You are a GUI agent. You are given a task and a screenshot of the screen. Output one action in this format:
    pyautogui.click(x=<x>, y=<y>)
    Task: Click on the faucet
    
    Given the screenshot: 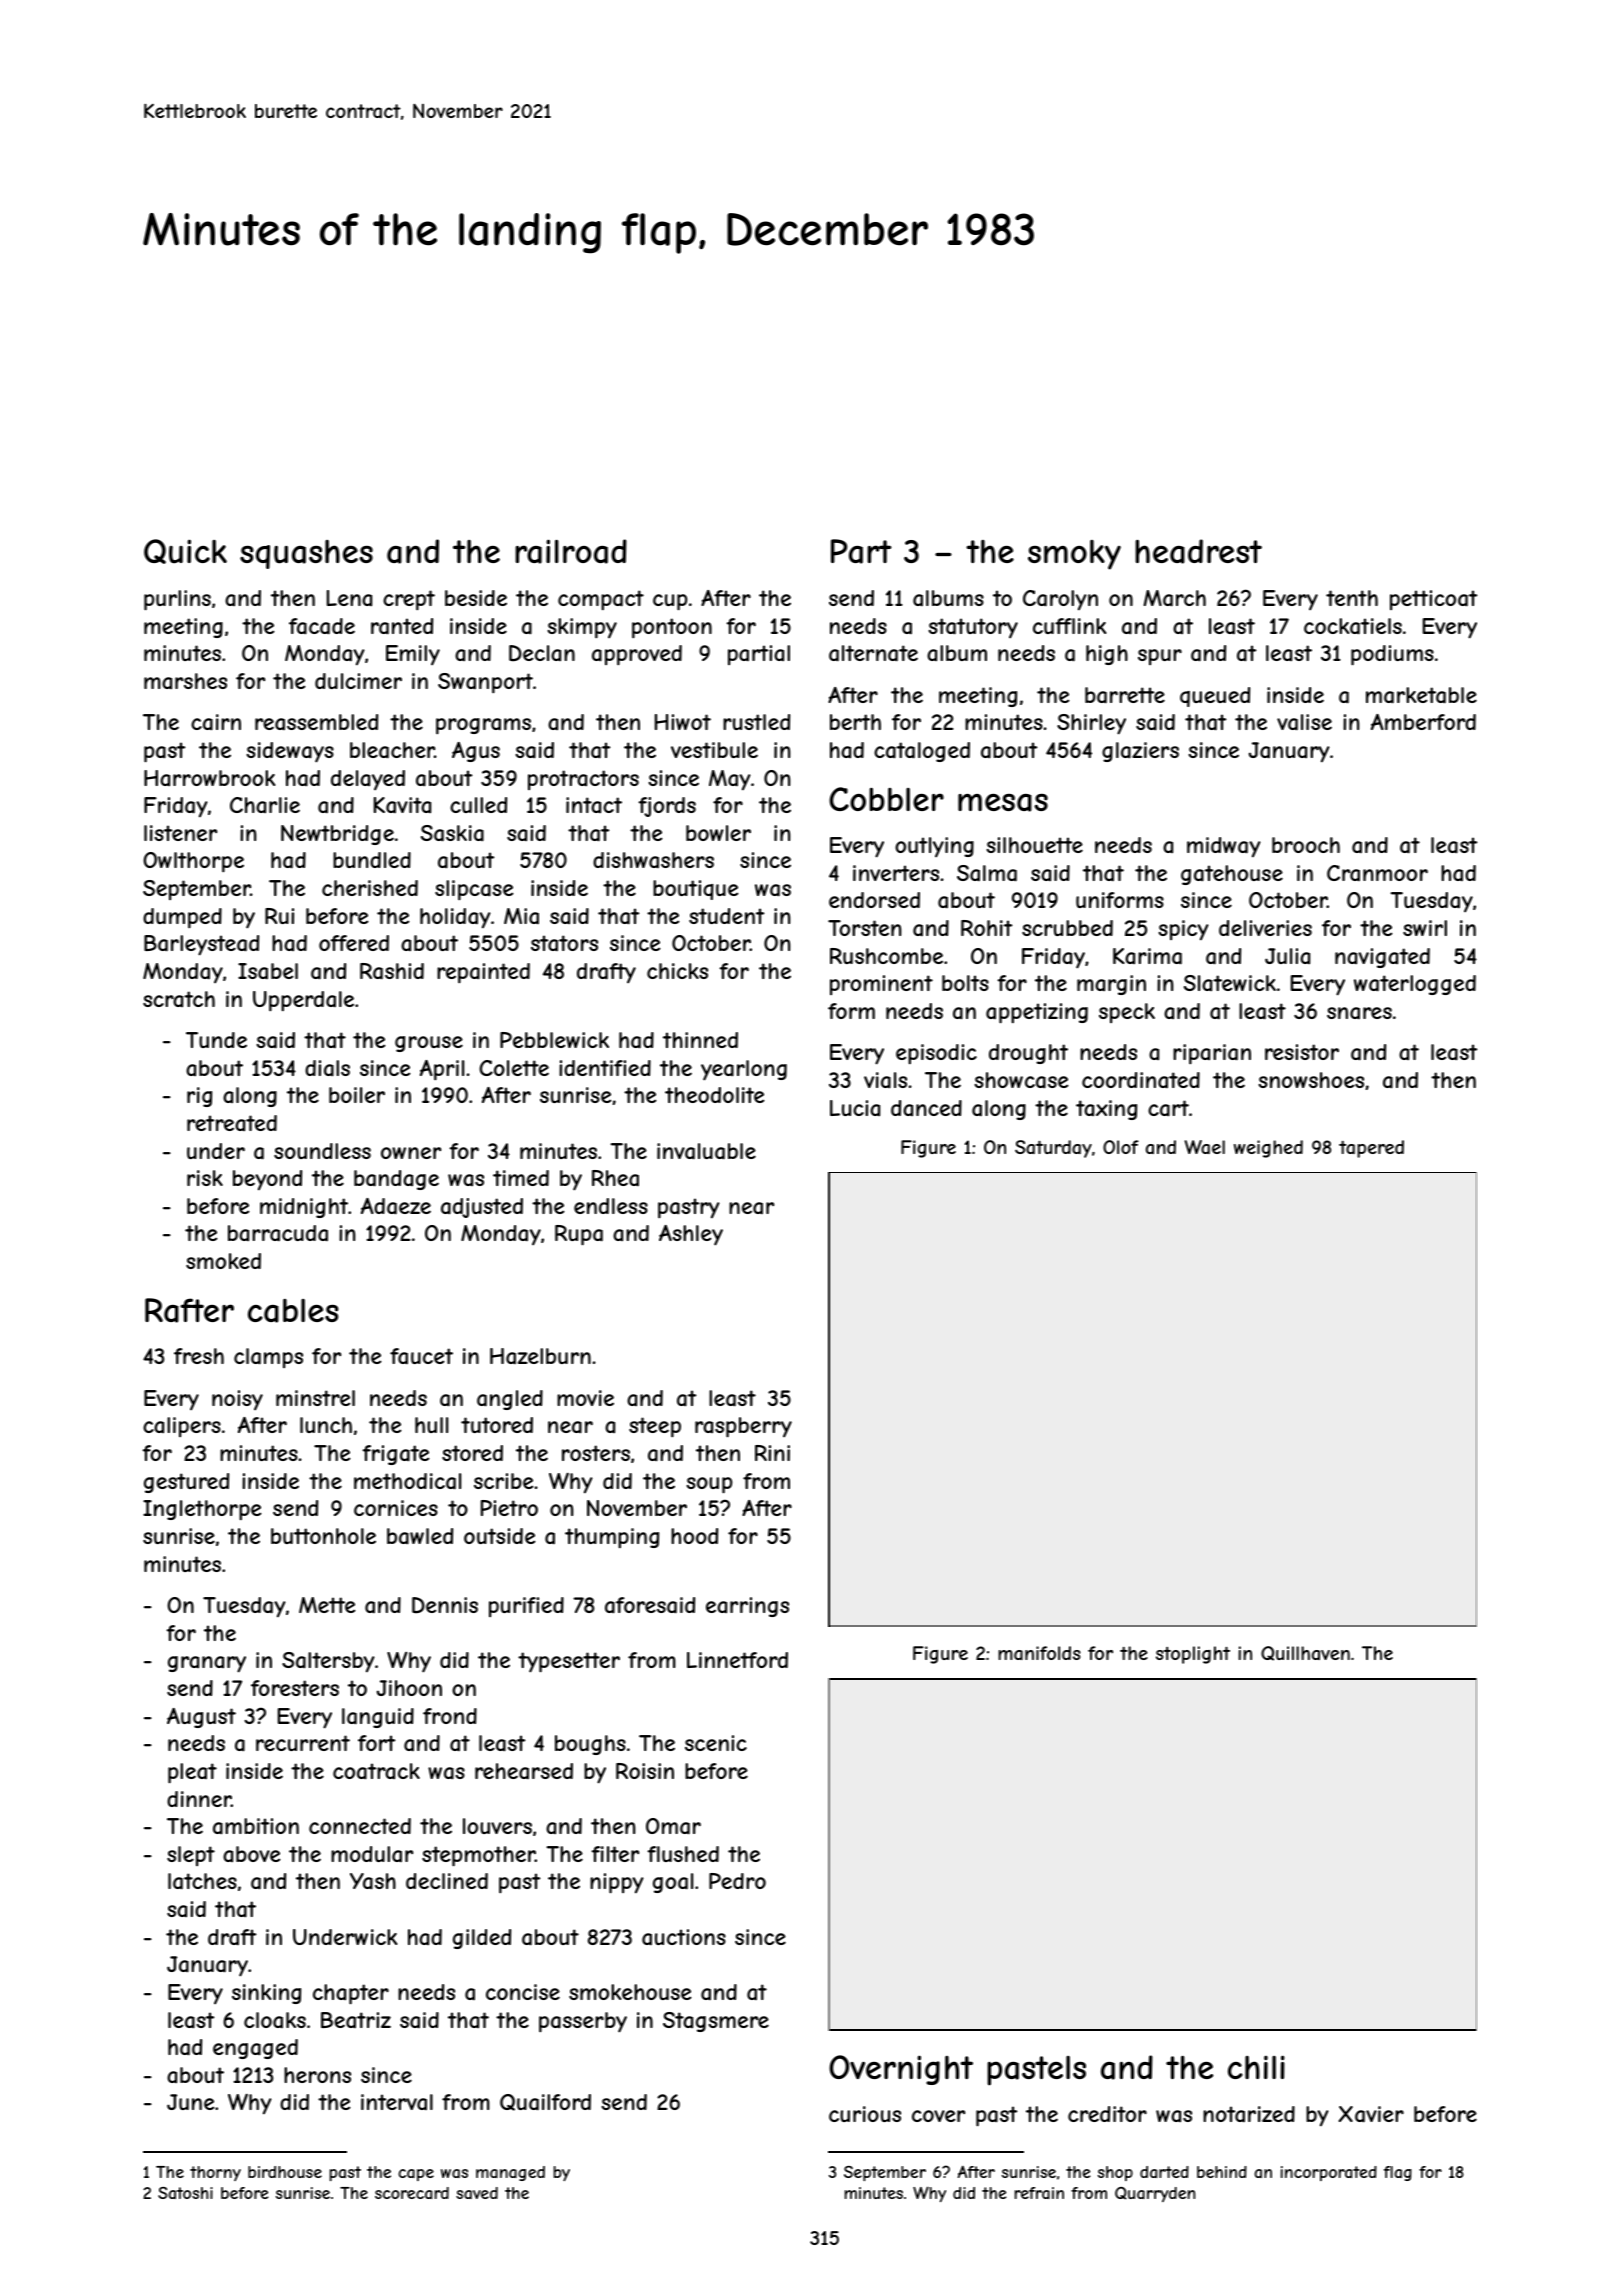 What is the action you would take?
    pyautogui.click(x=421, y=1356)
